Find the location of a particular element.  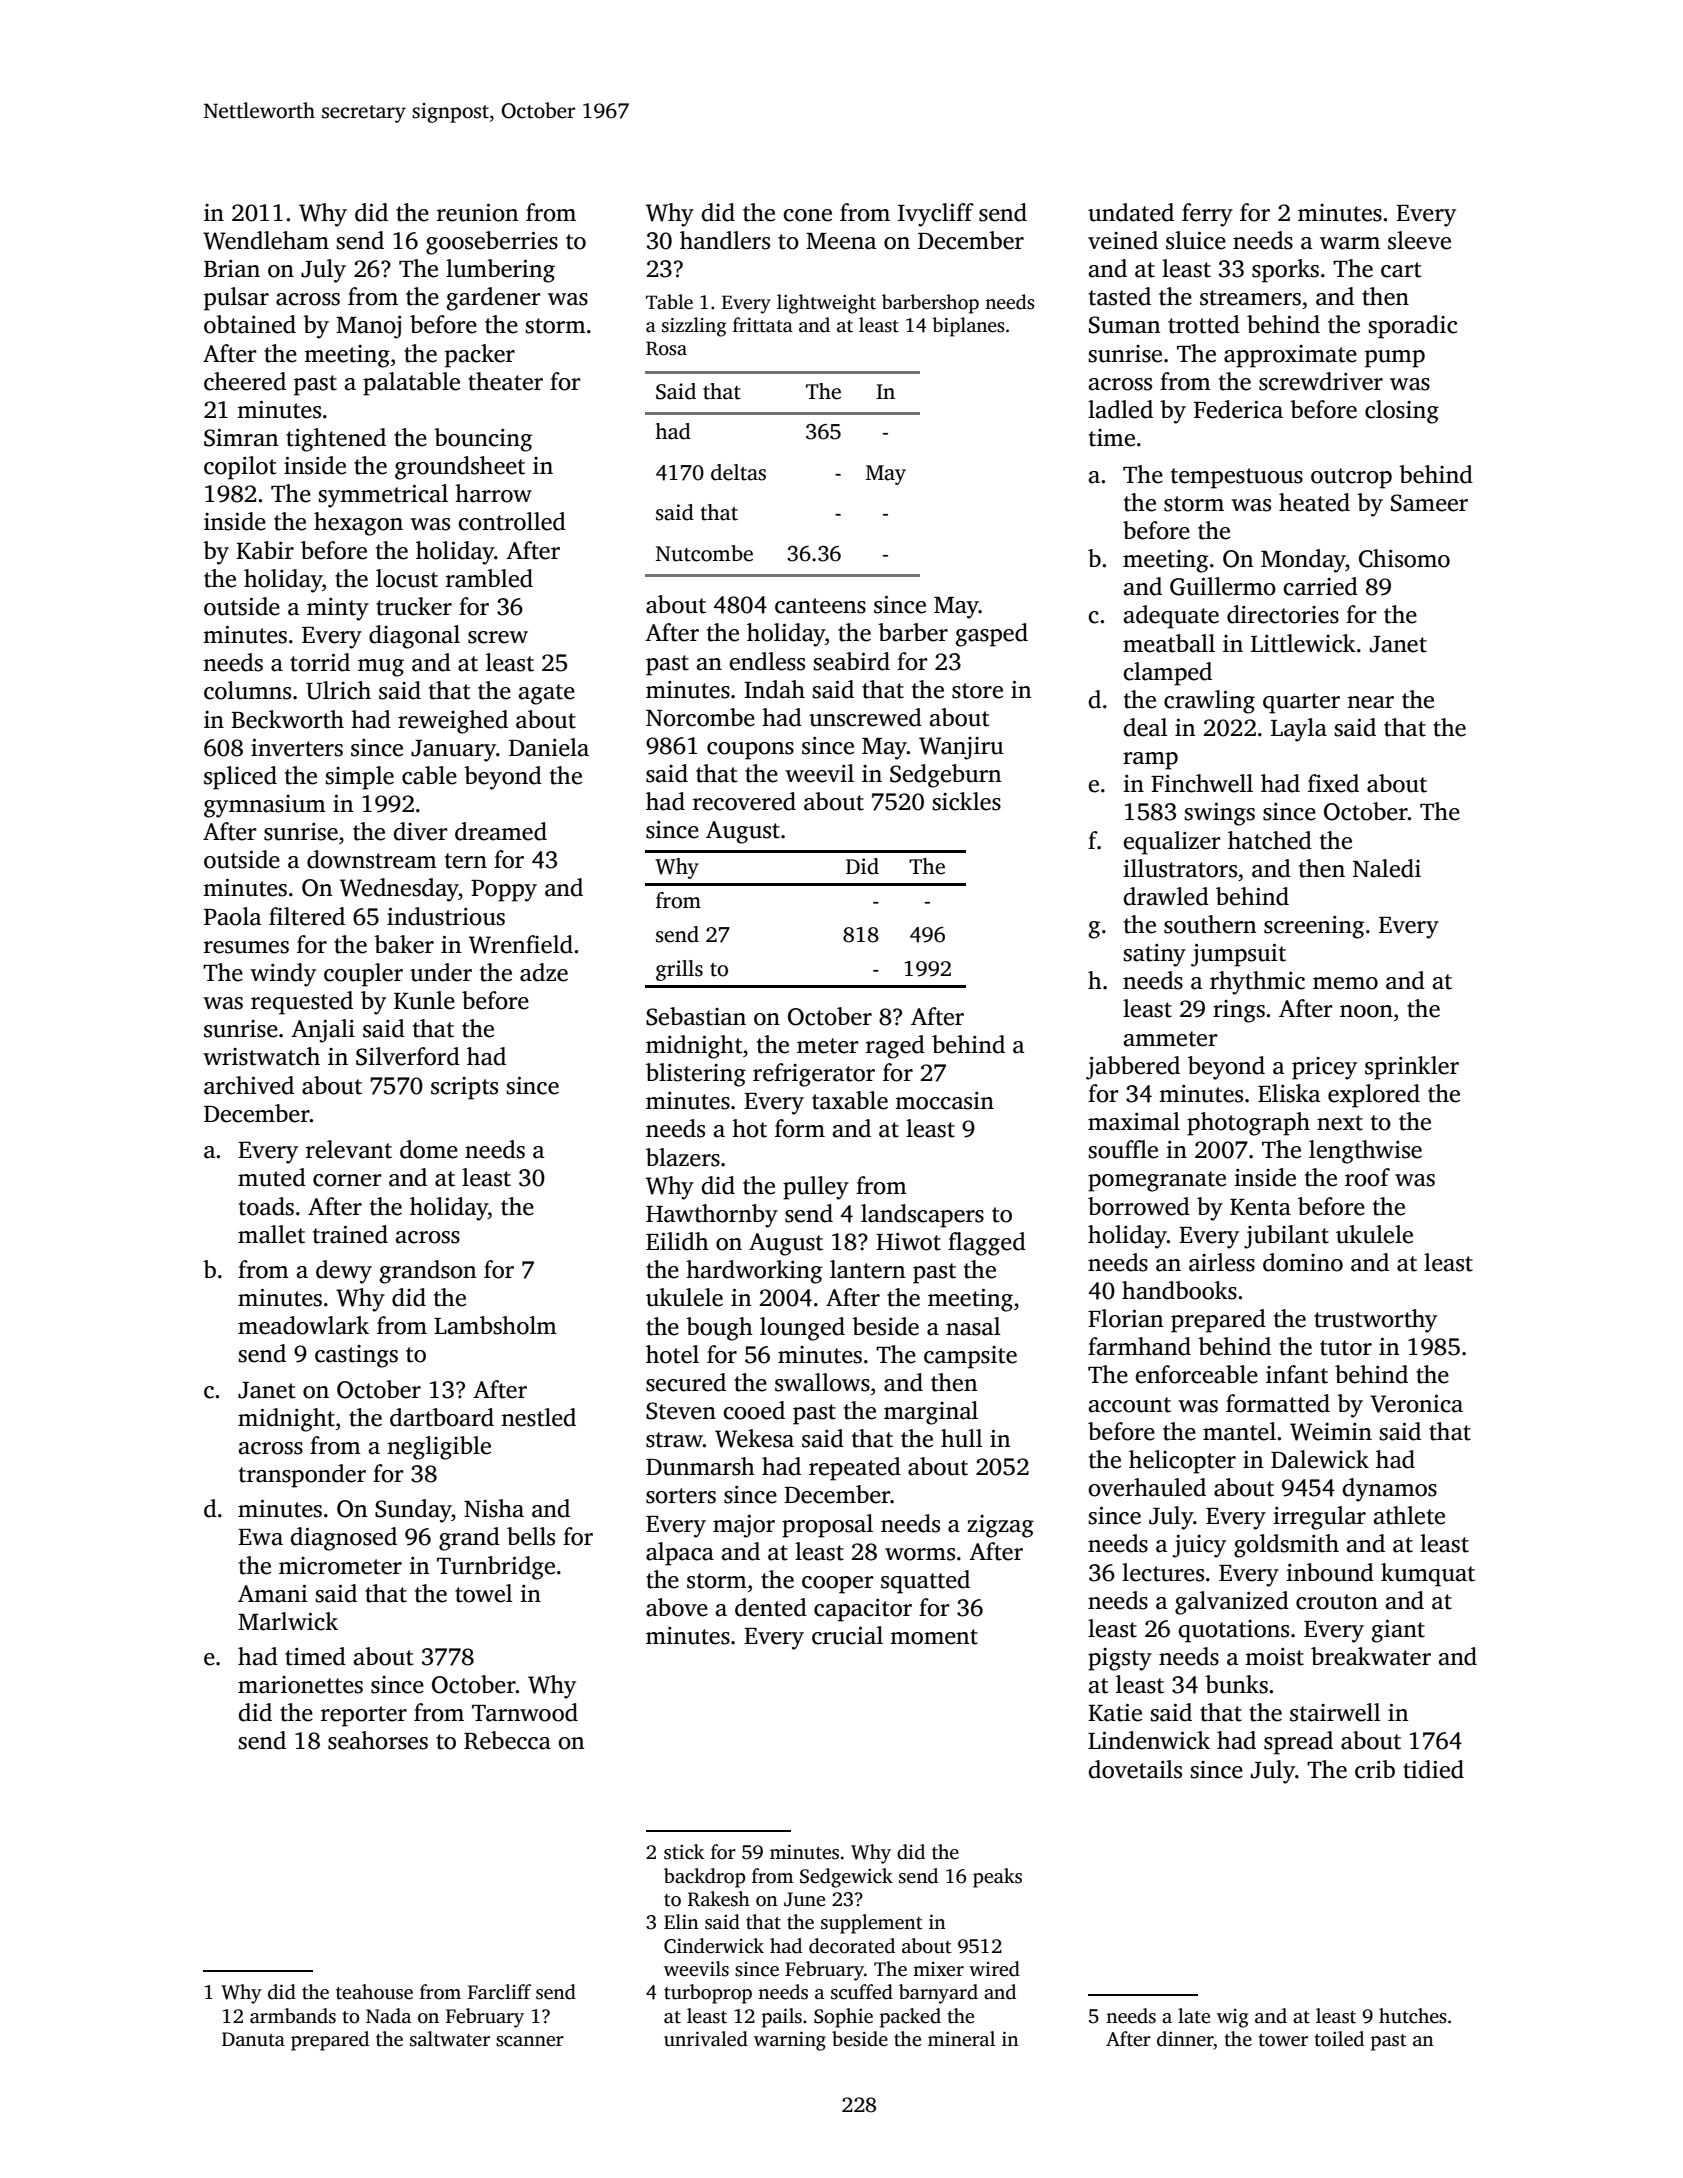

dewy is located at coordinates (344, 1272).
